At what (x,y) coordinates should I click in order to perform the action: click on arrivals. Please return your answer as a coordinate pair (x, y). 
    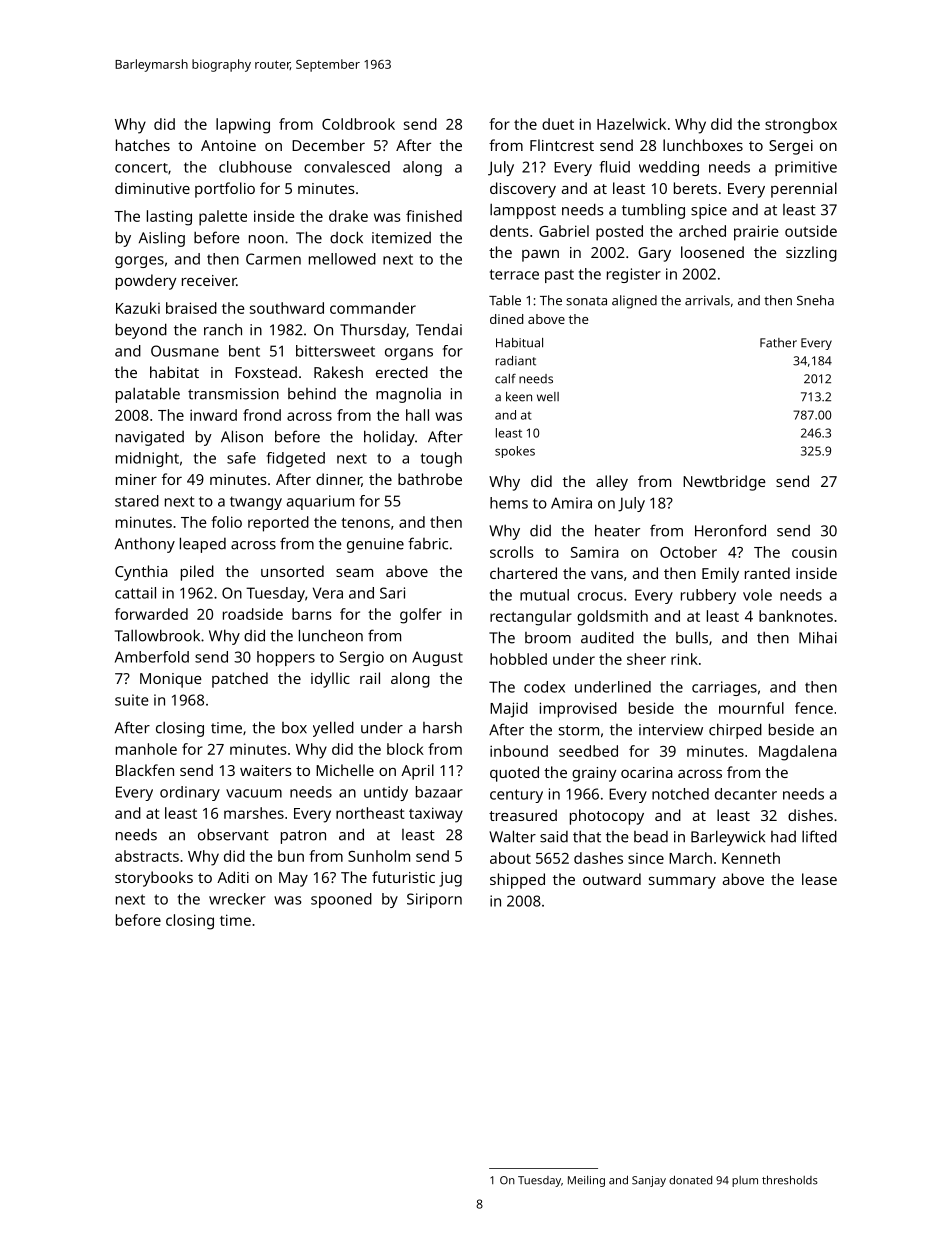
    Looking at the image, I should click on (707, 300).
